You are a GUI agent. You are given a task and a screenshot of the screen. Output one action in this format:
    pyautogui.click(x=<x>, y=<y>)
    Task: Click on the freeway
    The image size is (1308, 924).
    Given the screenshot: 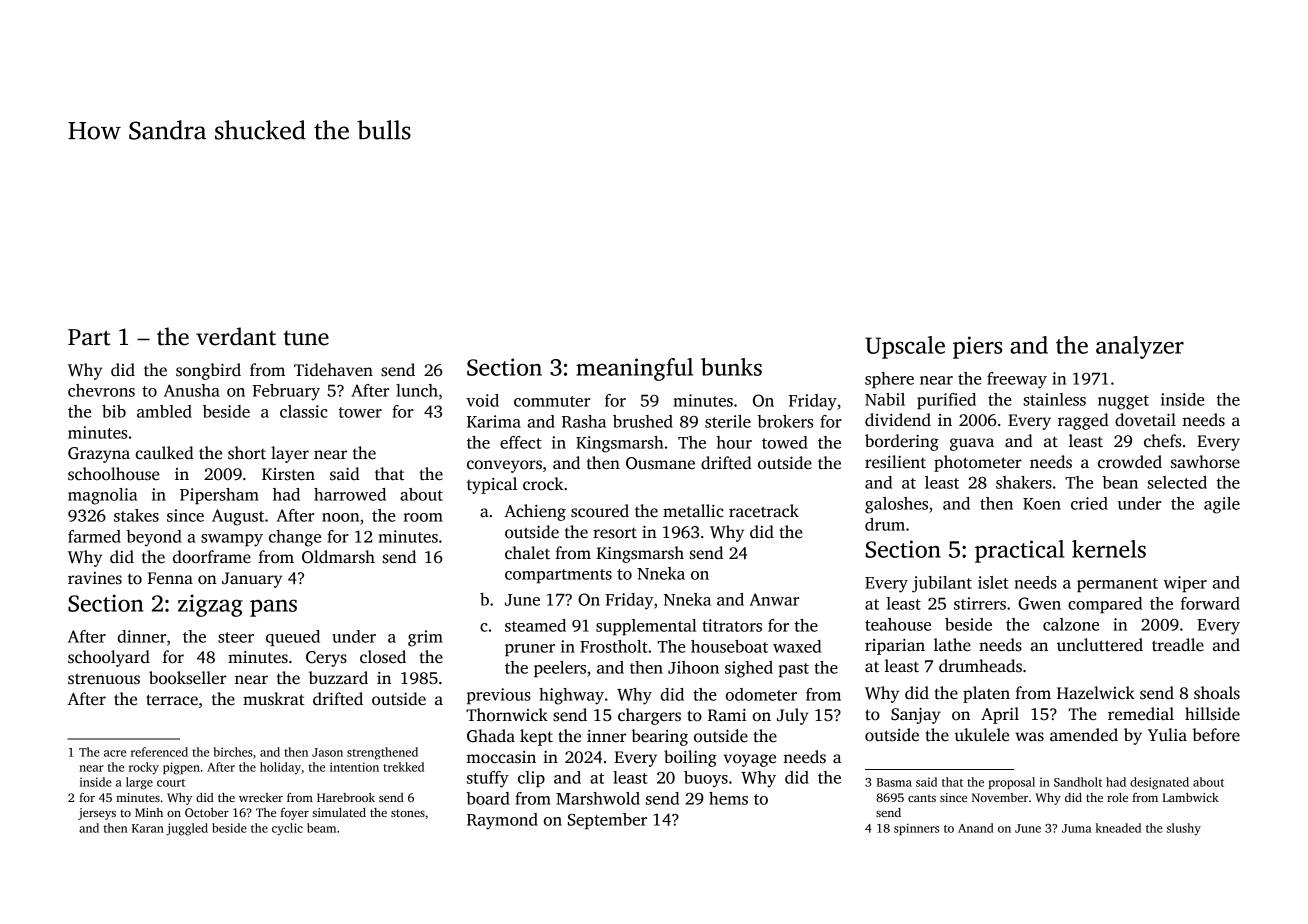 What is the action you would take?
    pyautogui.click(x=1017, y=380)
